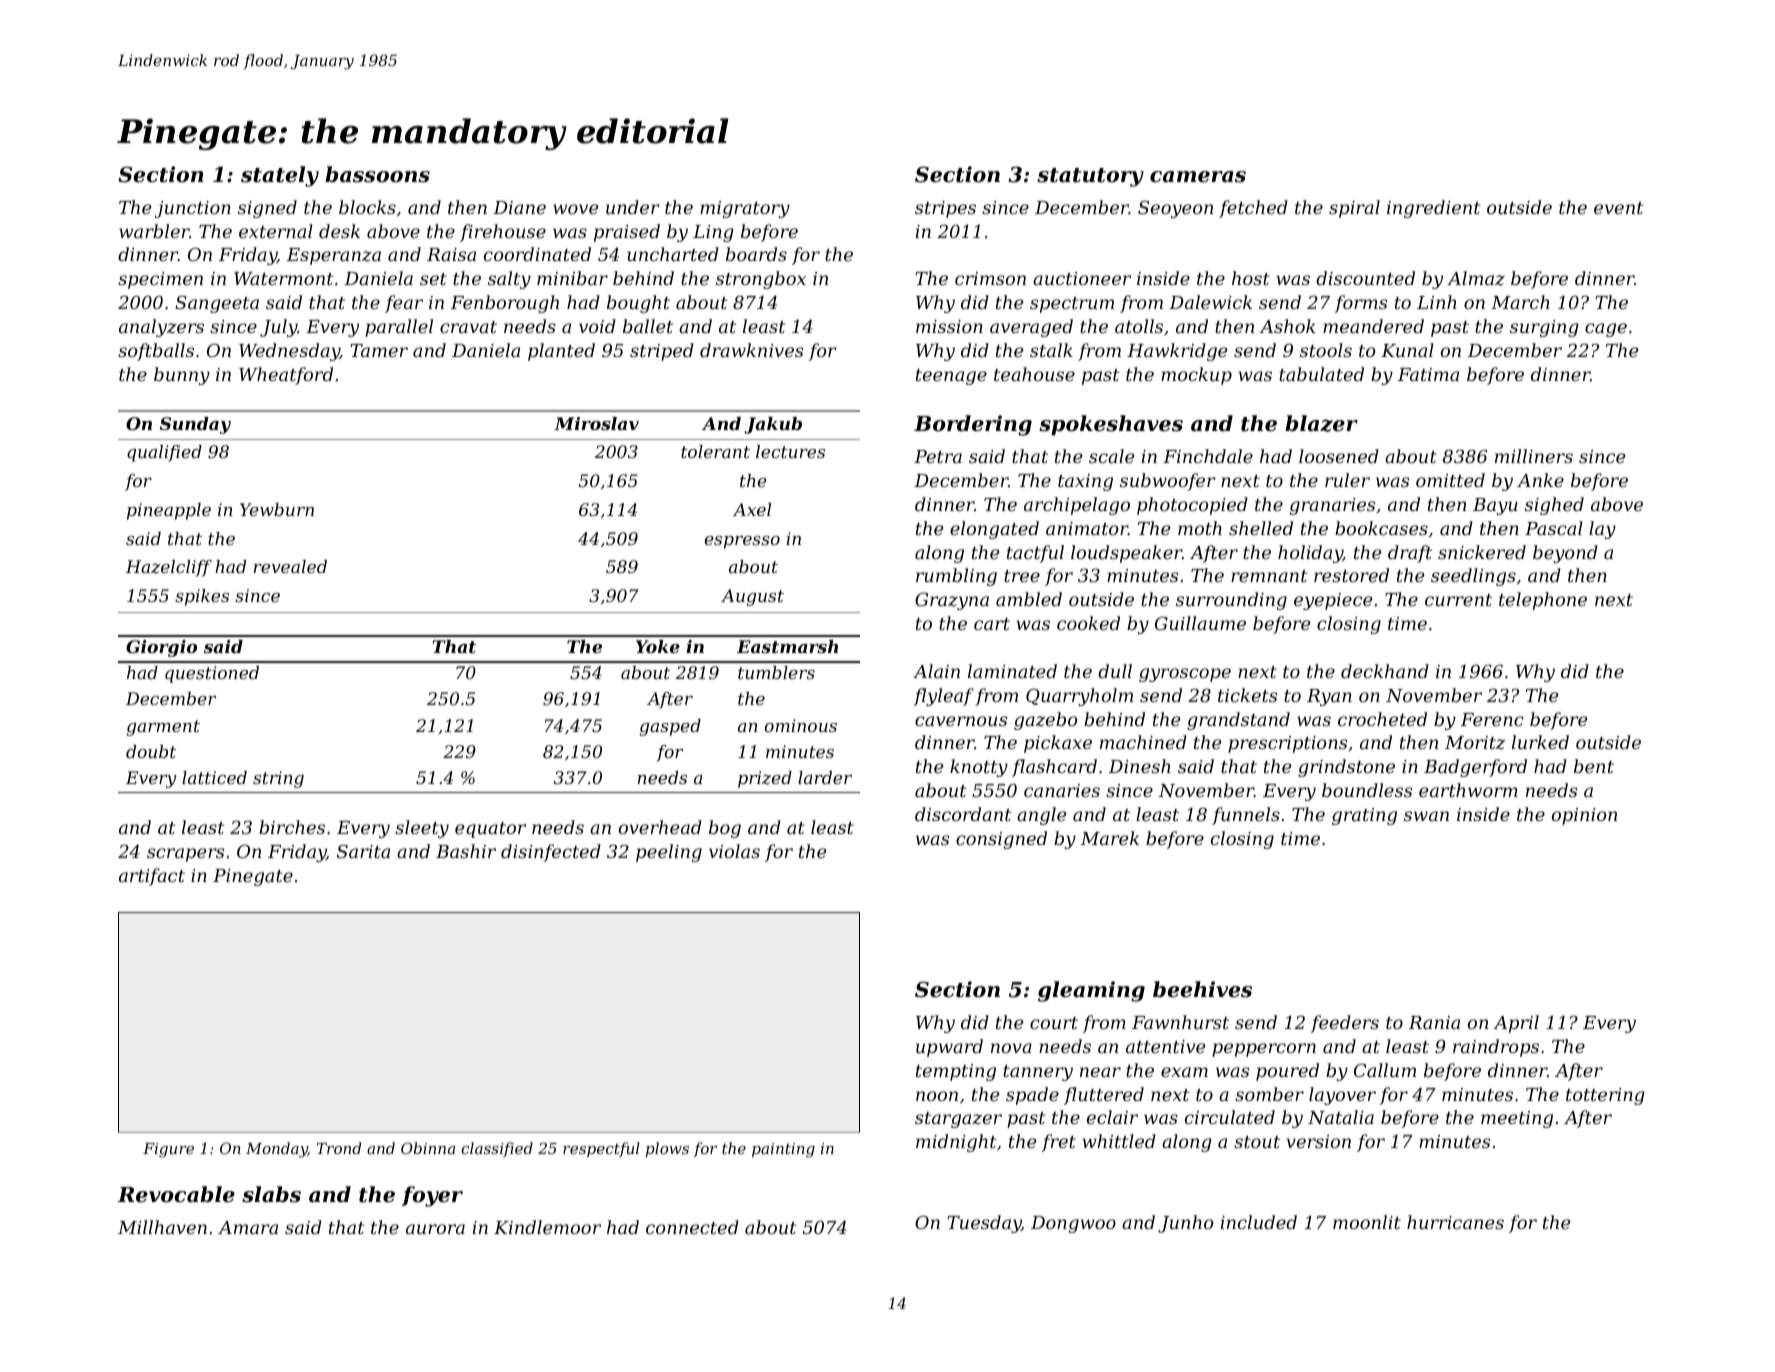 This screenshot has height=1372, width=1775. Describe the element at coordinates (745, 209) in the screenshot. I see `migratory` at that location.
